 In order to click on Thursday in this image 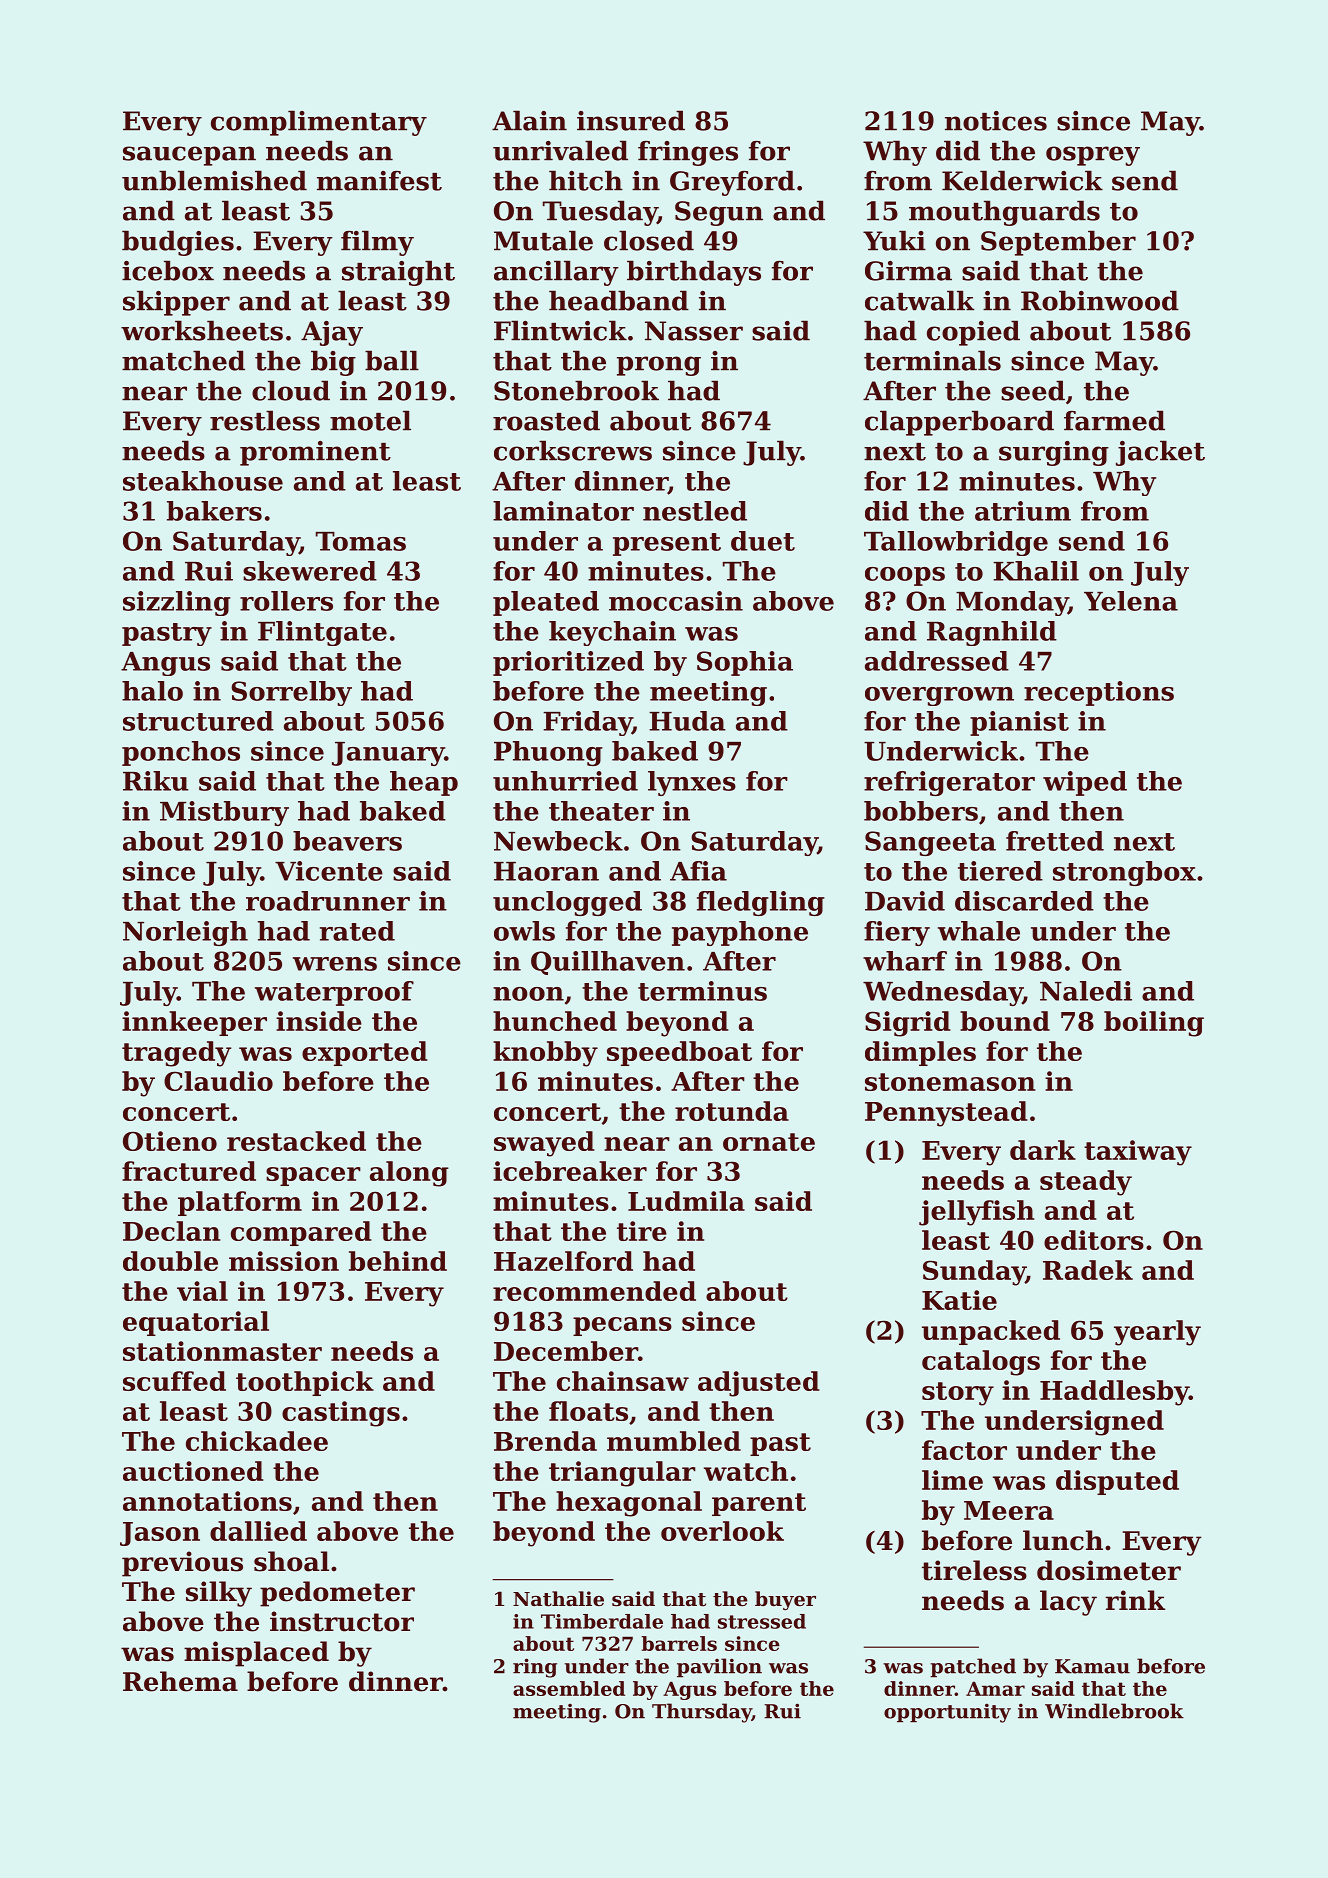, I will do `click(702, 1713)`.
